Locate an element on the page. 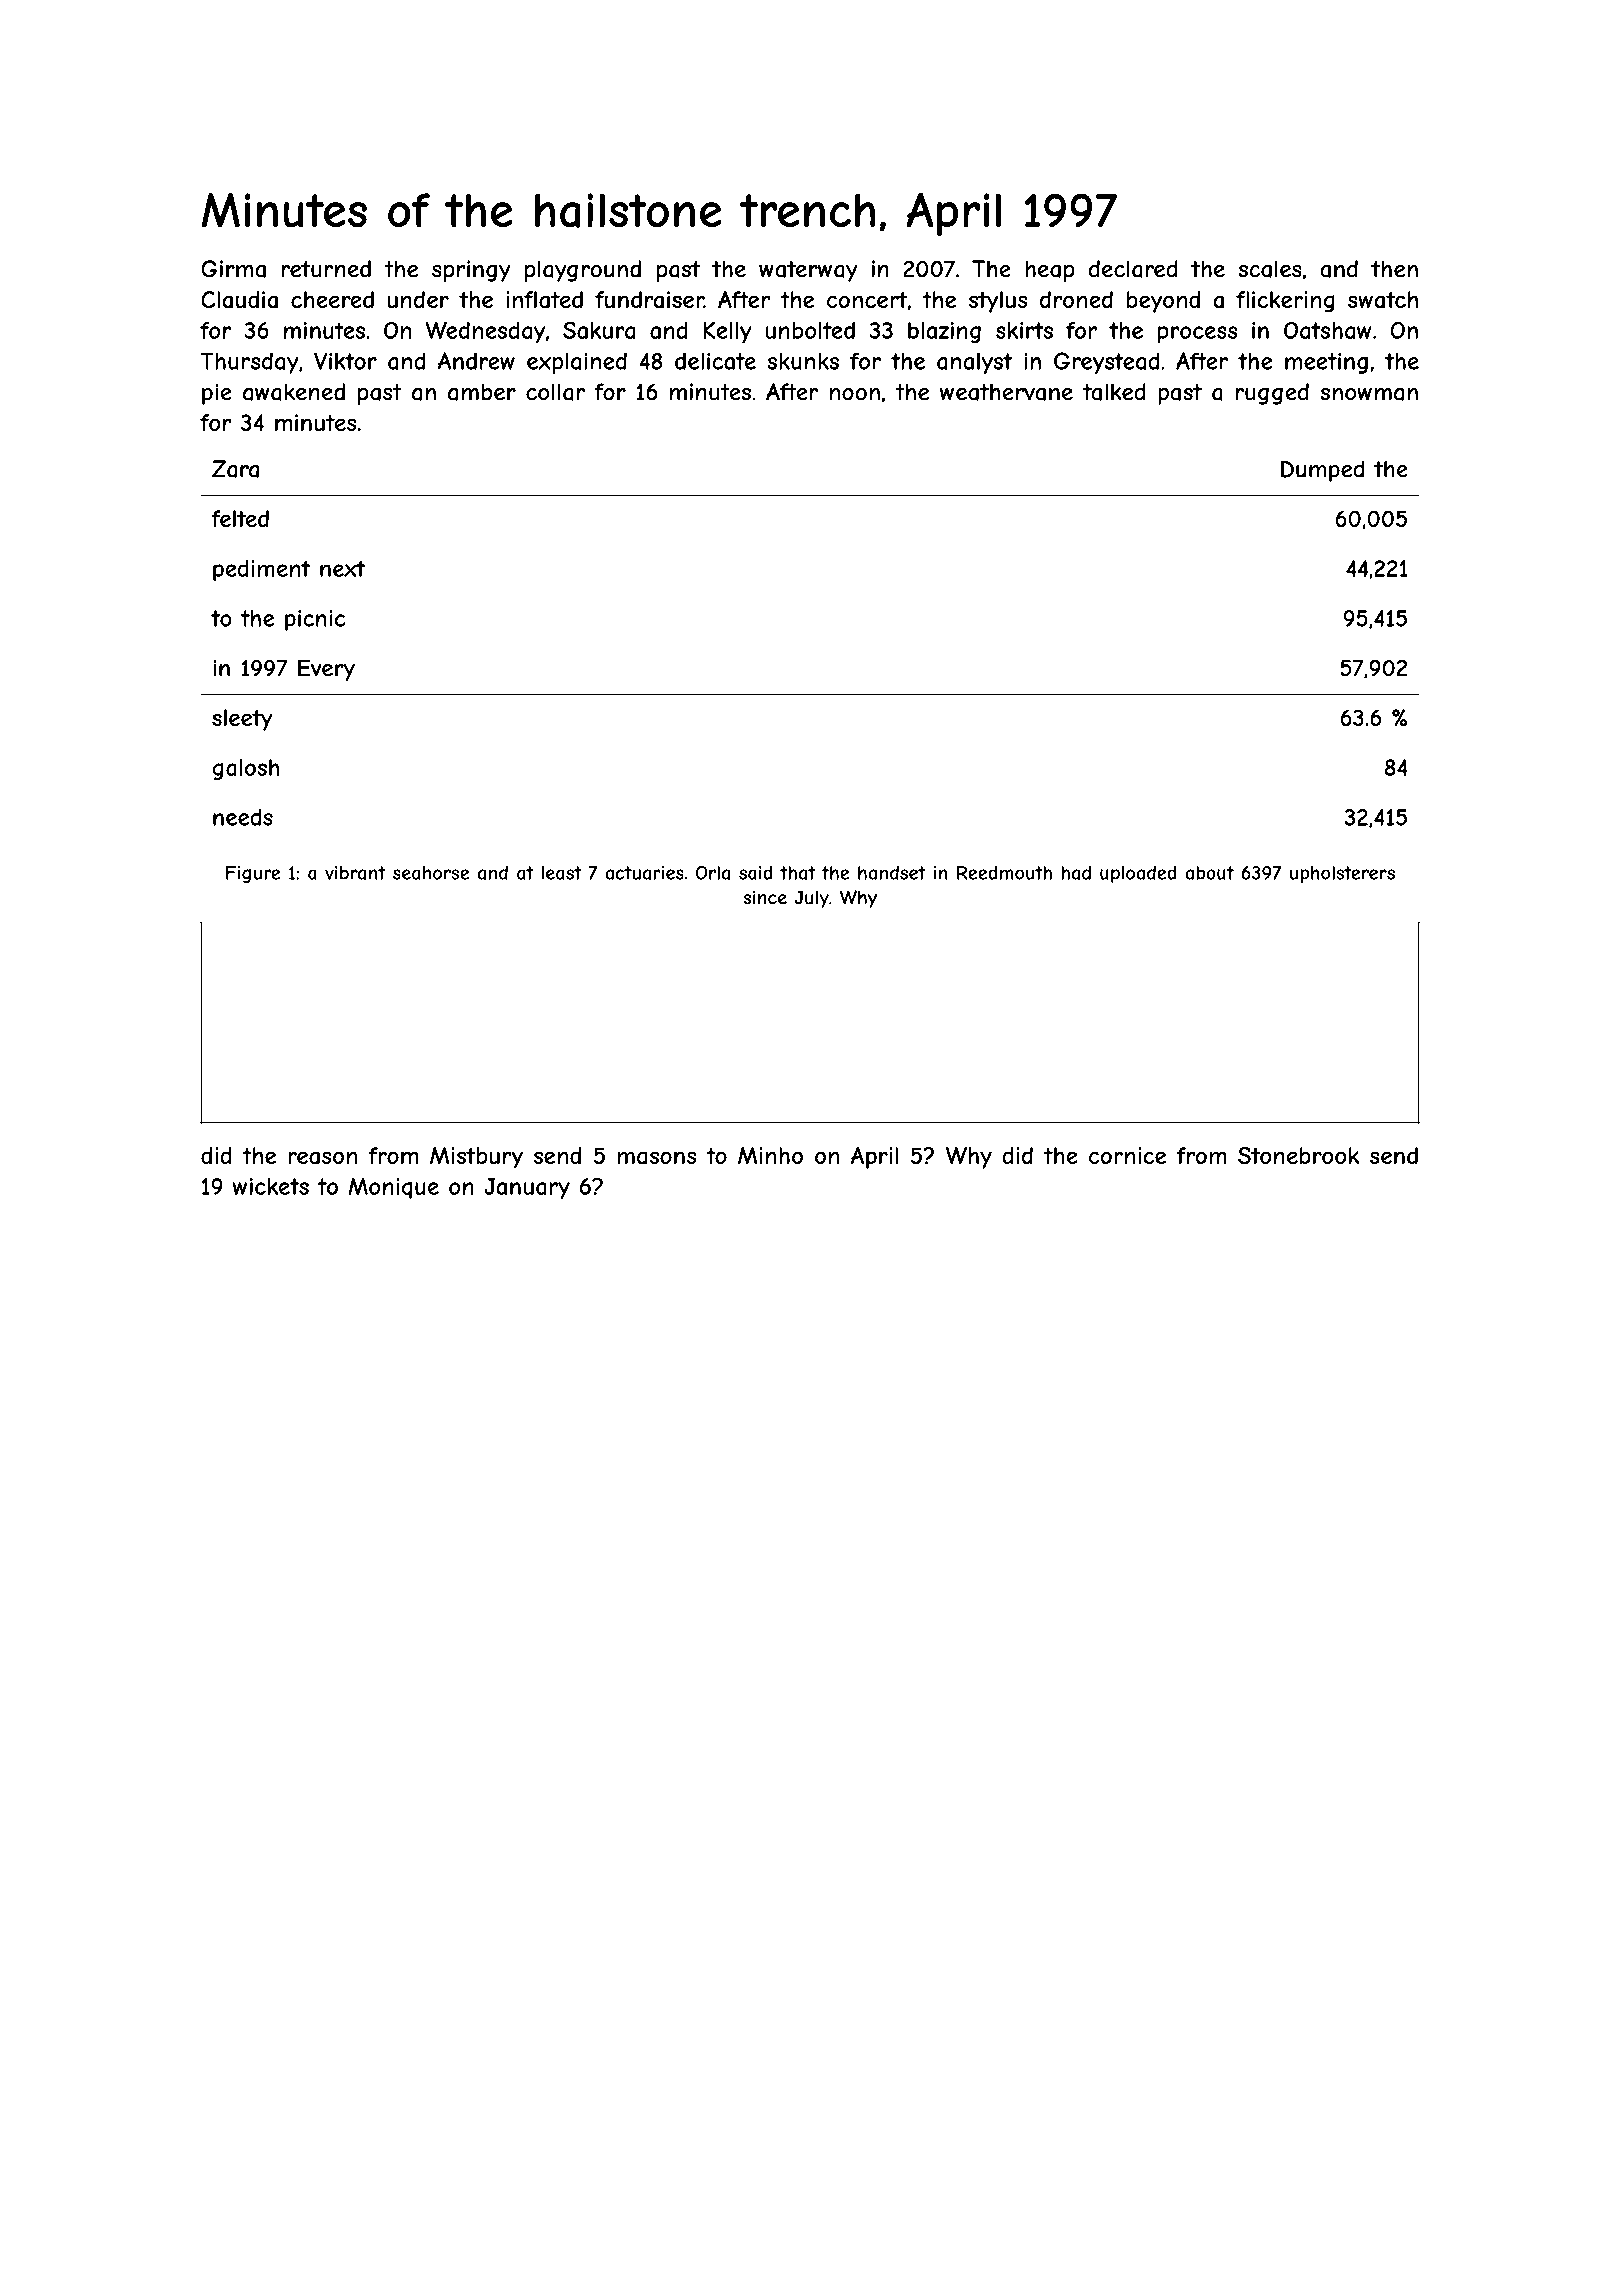 The height and width of the image is (2292, 1620). scales is located at coordinates (1270, 269).
